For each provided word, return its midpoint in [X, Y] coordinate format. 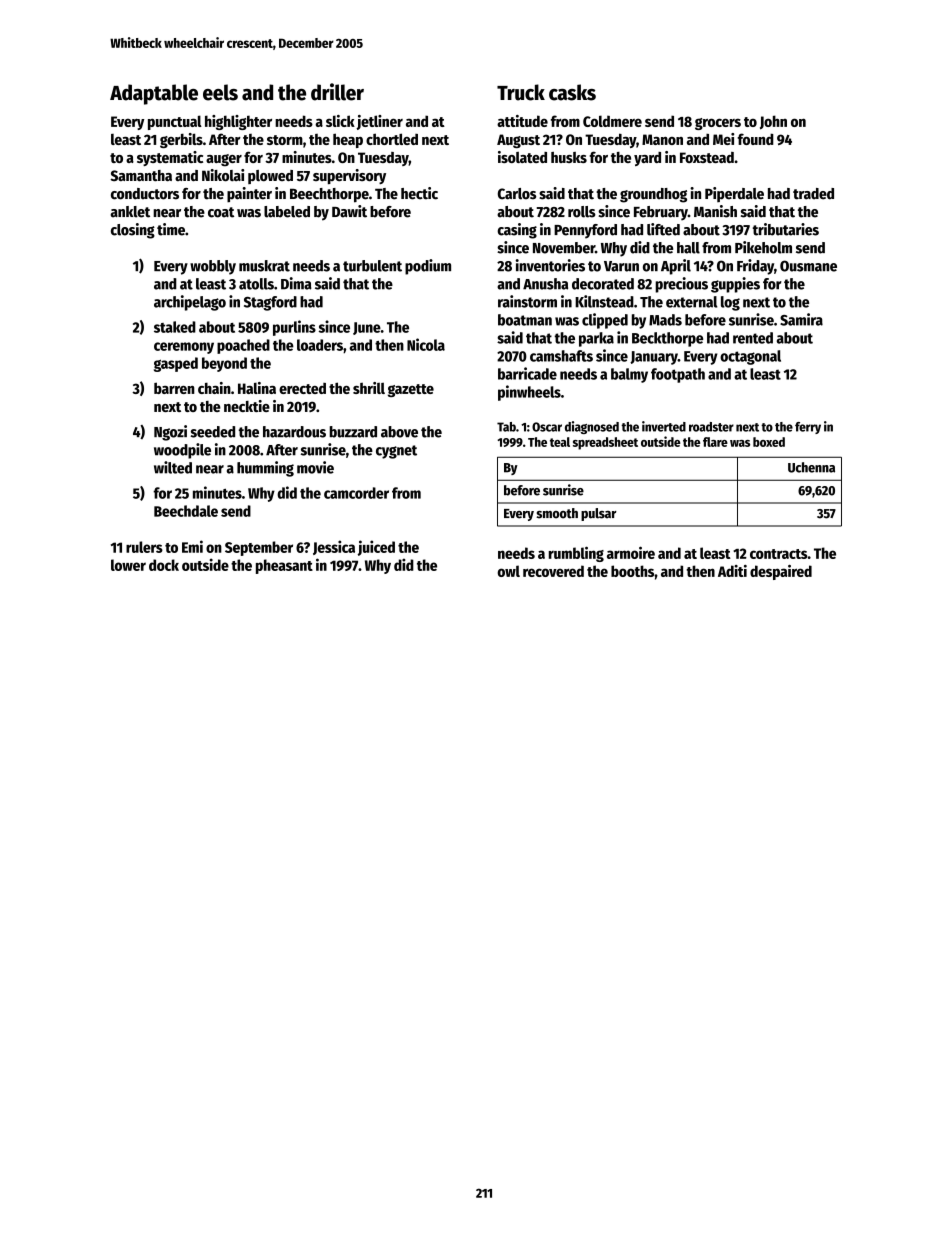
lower [128, 565]
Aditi [732, 571]
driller [337, 92]
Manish [715, 211]
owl [509, 571]
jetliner [379, 122]
